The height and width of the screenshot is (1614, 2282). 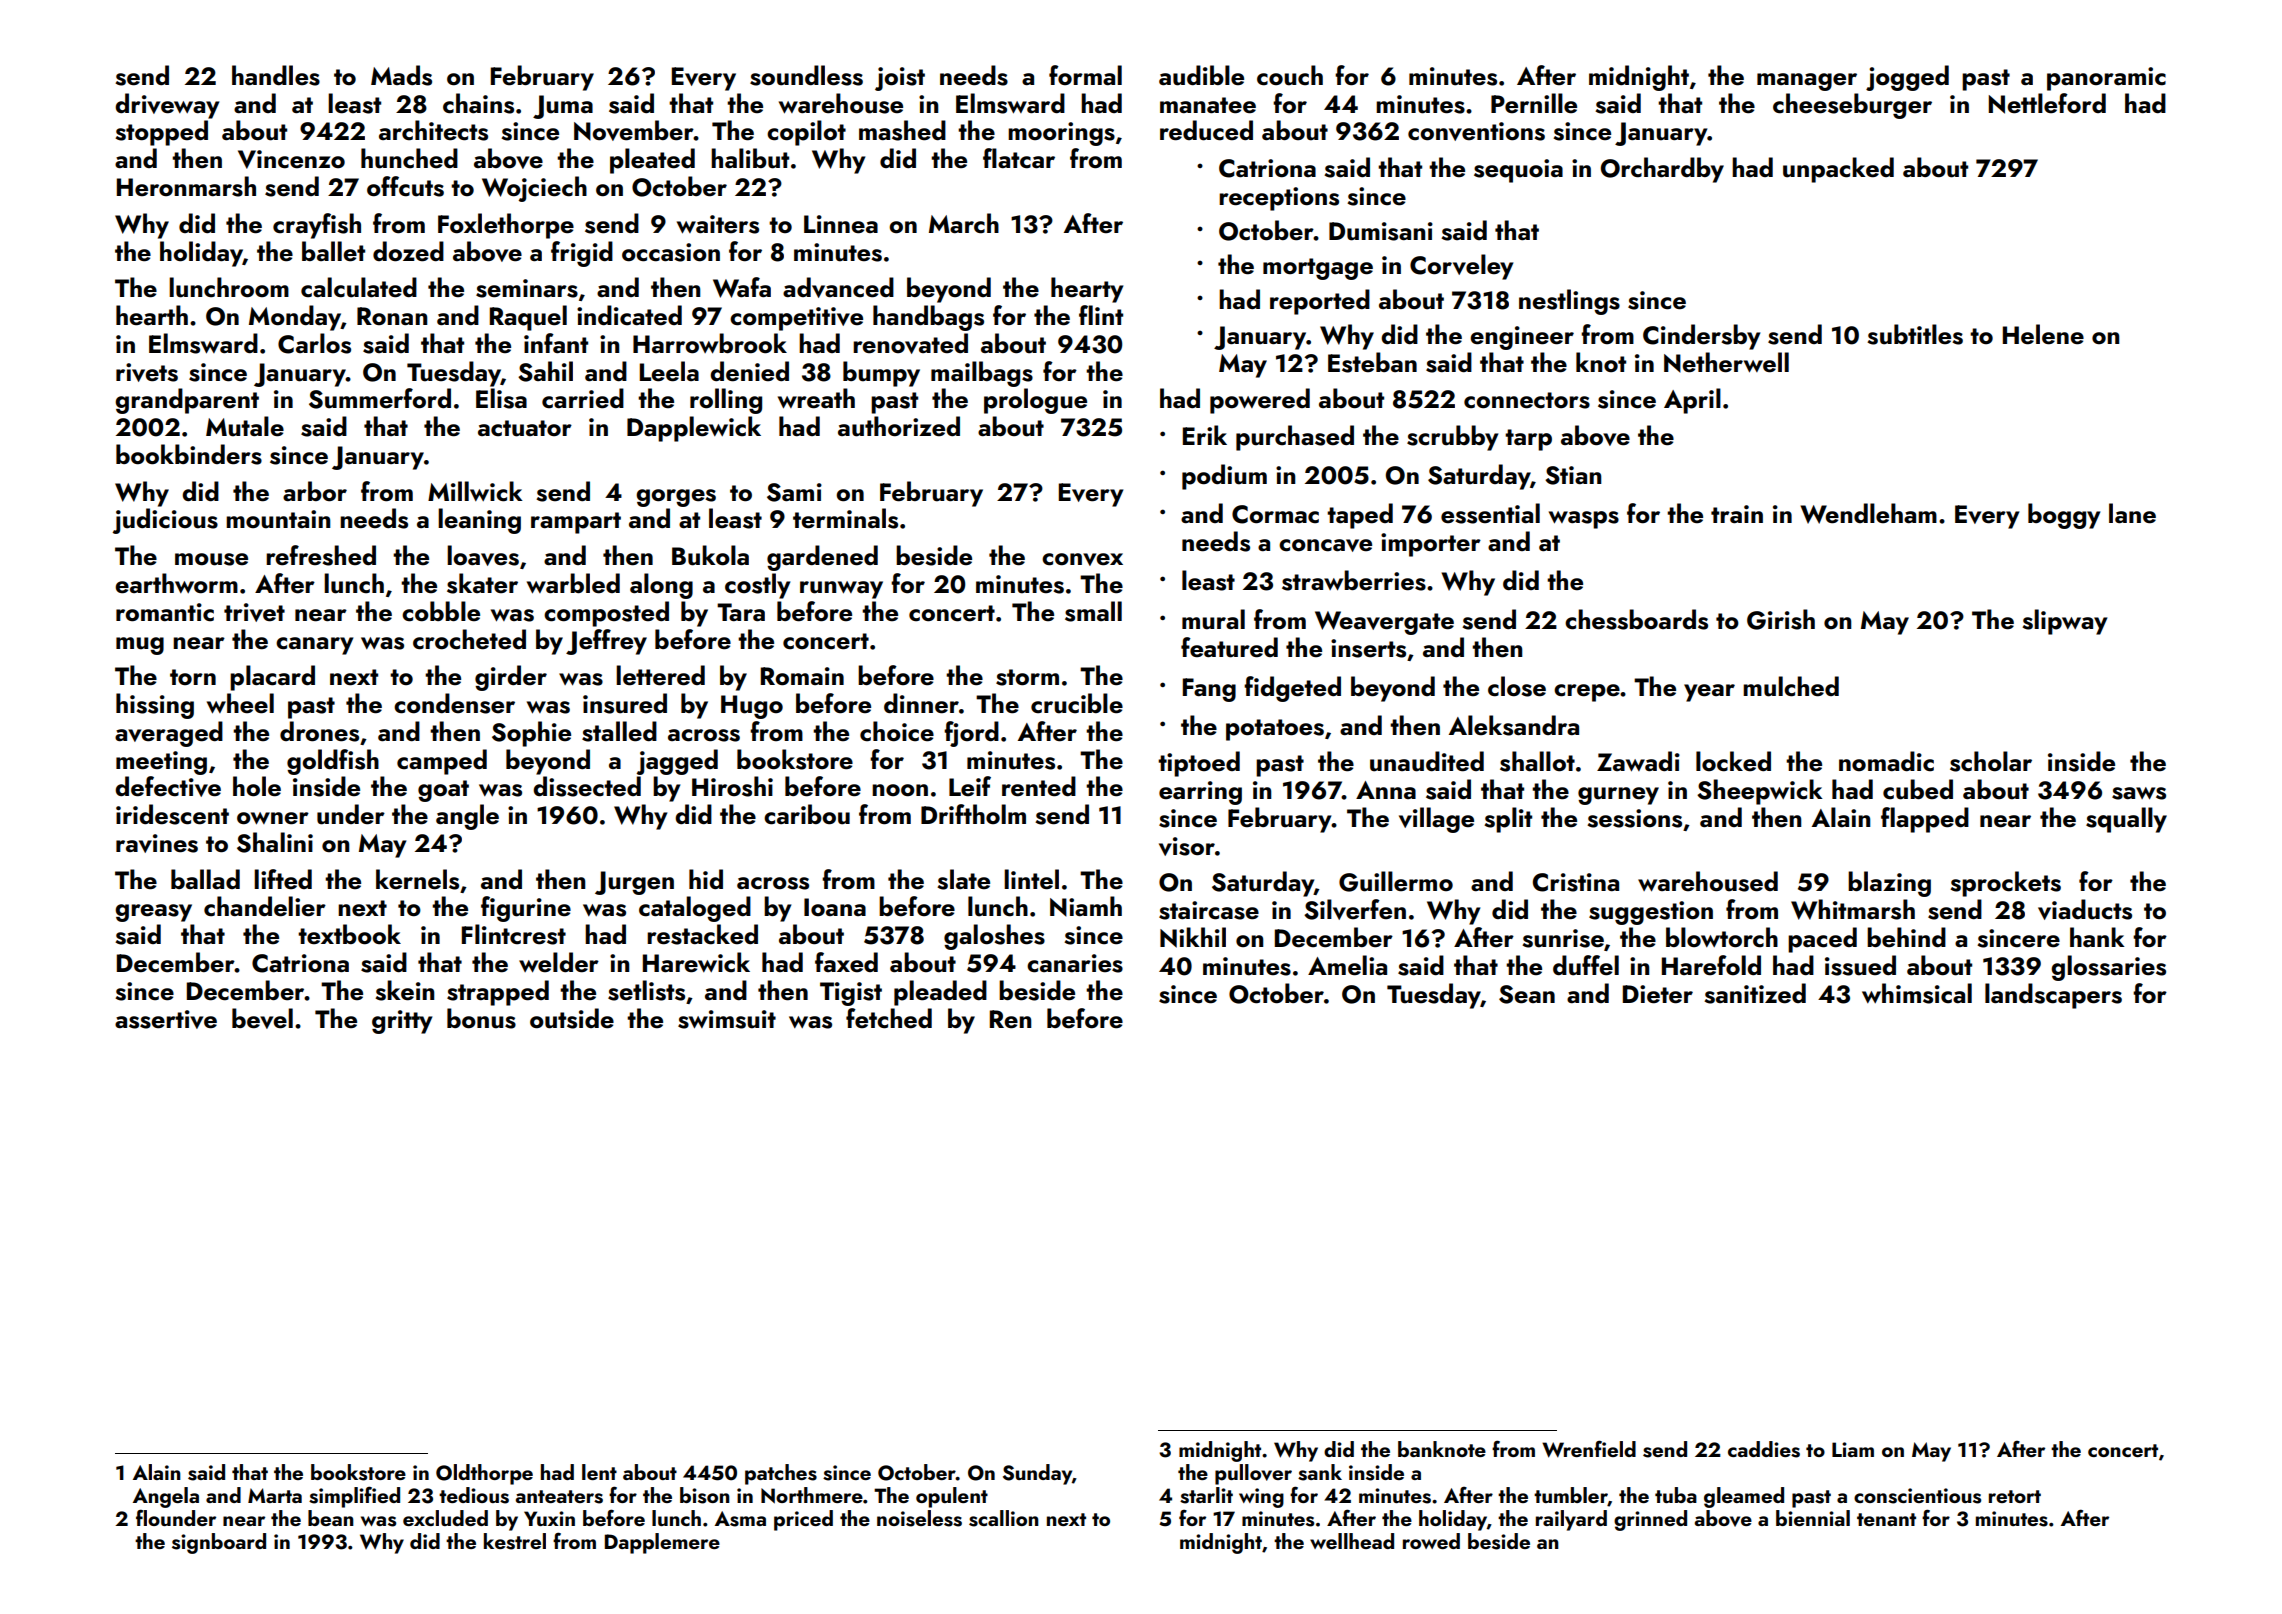 What do you see at coordinates (1853, 1449) in the screenshot?
I see `Liam` at bounding box center [1853, 1449].
